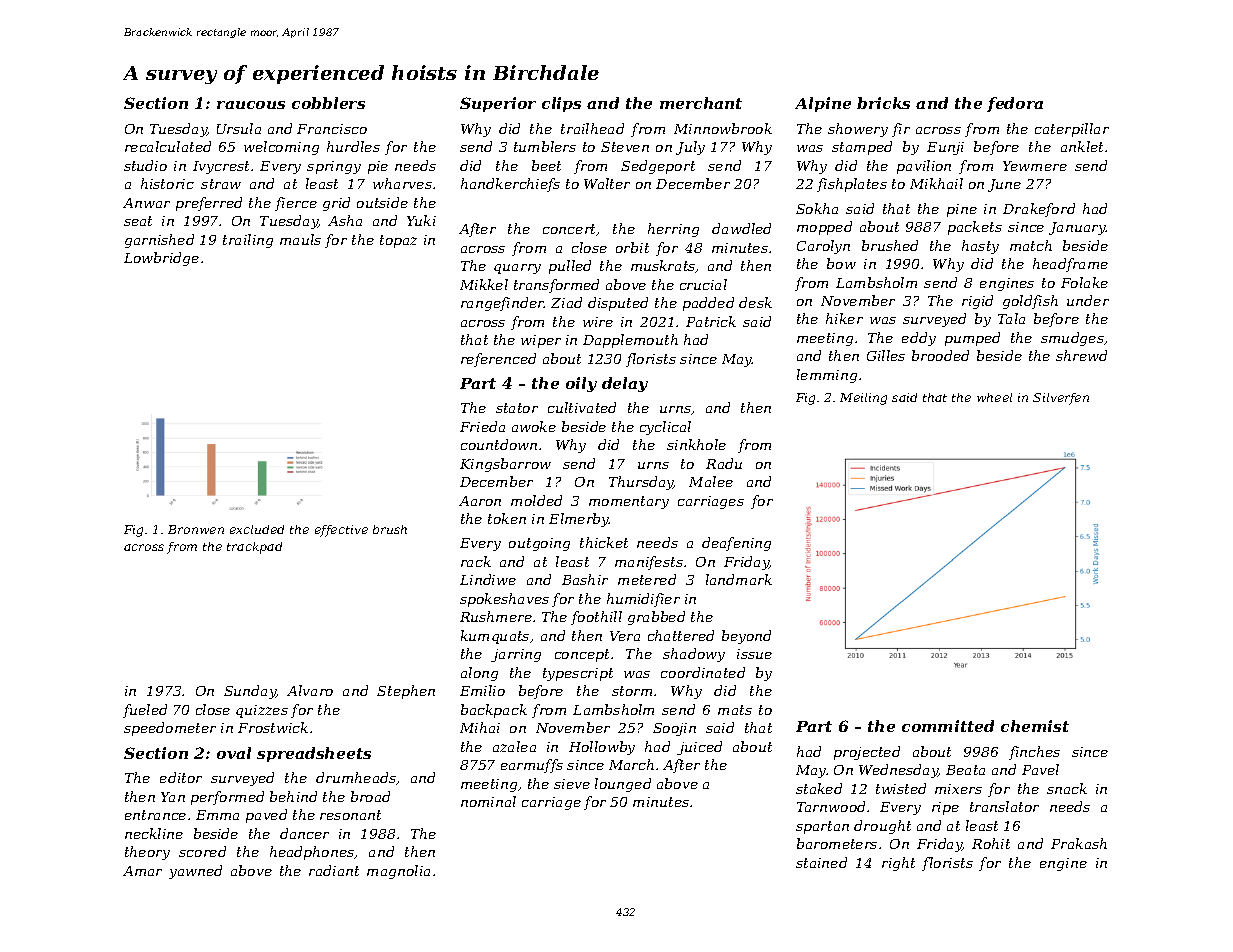  I want to click on lemming, so click(827, 376).
